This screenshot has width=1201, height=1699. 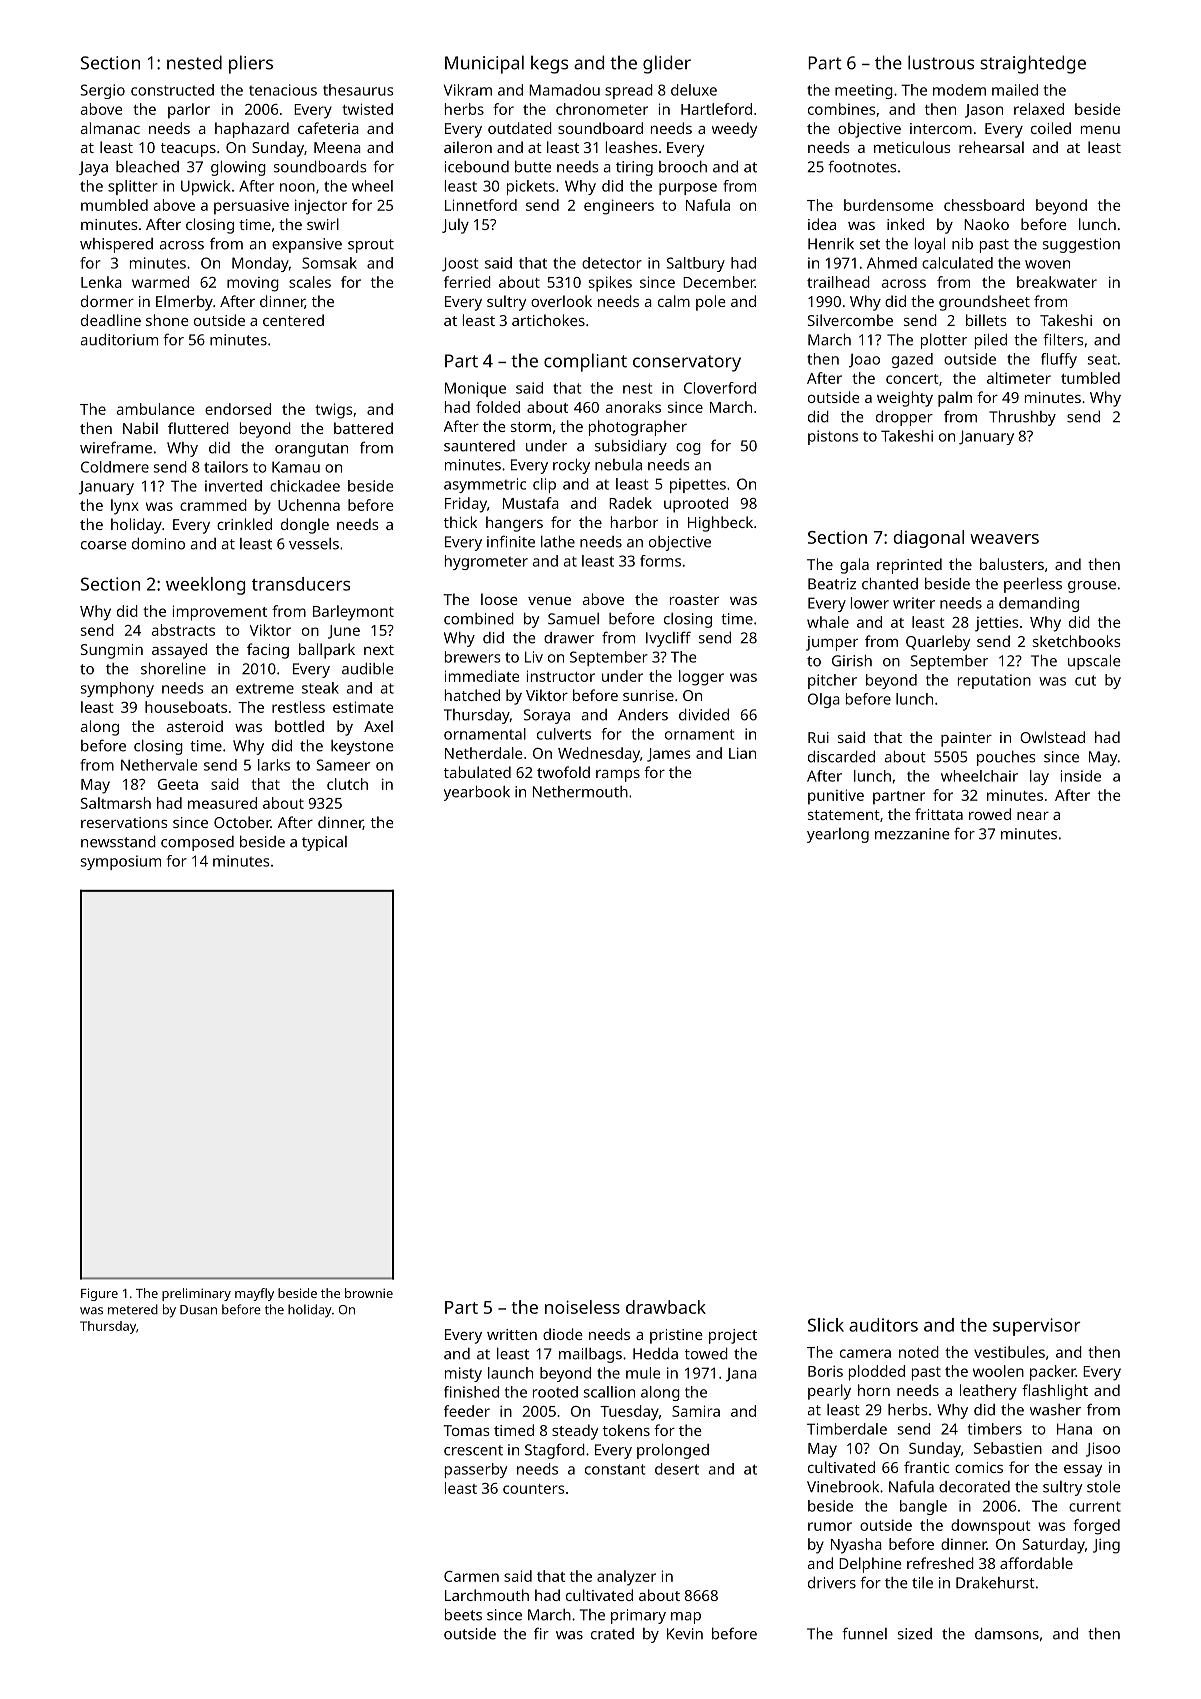 What do you see at coordinates (667, 64) in the screenshot?
I see `glider` at bounding box center [667, 64].
